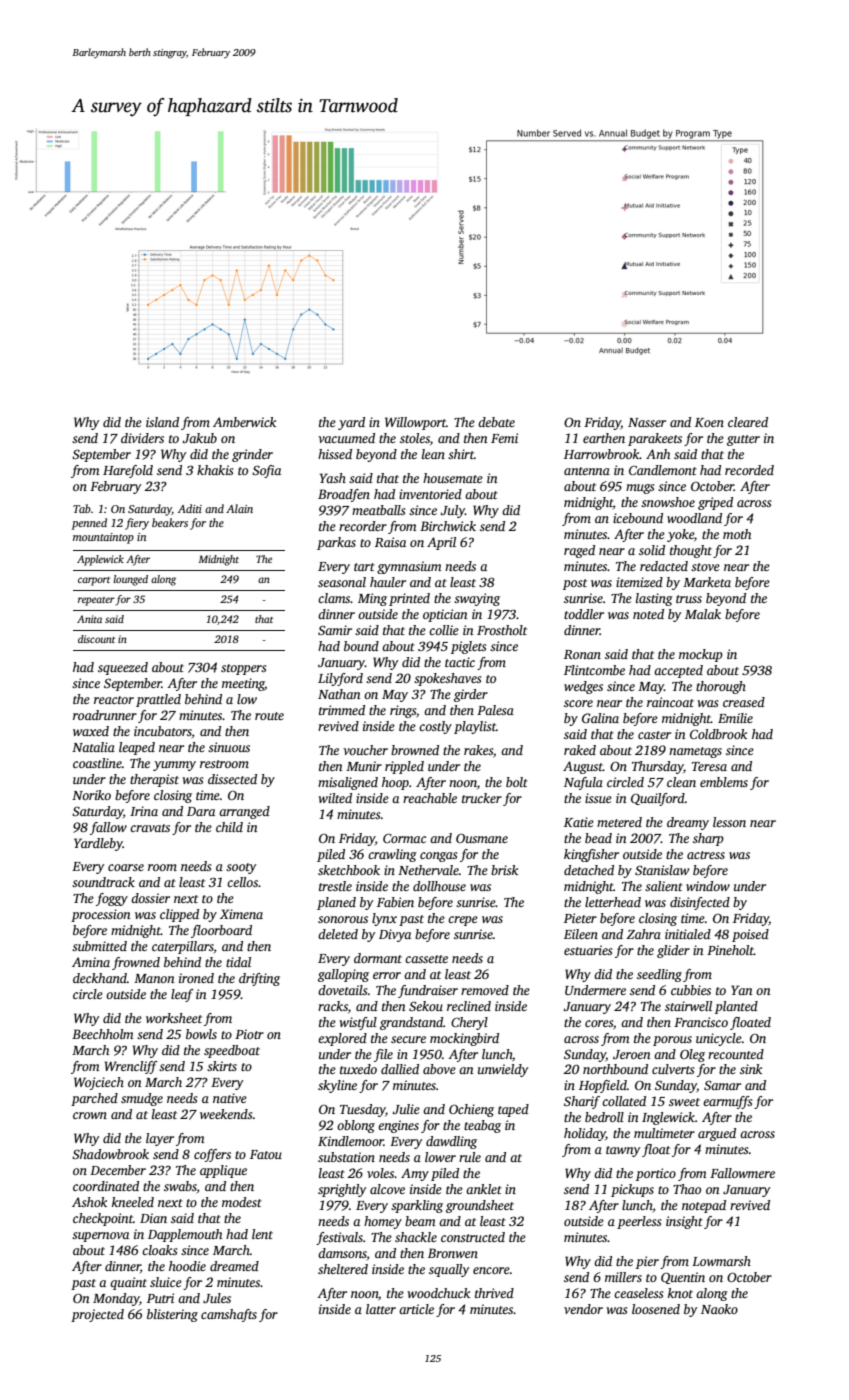 This screenshot has width=849, height=1400. Describe the element at coordinates (654, 735) in the screenshot. I see `caster` at that location.
